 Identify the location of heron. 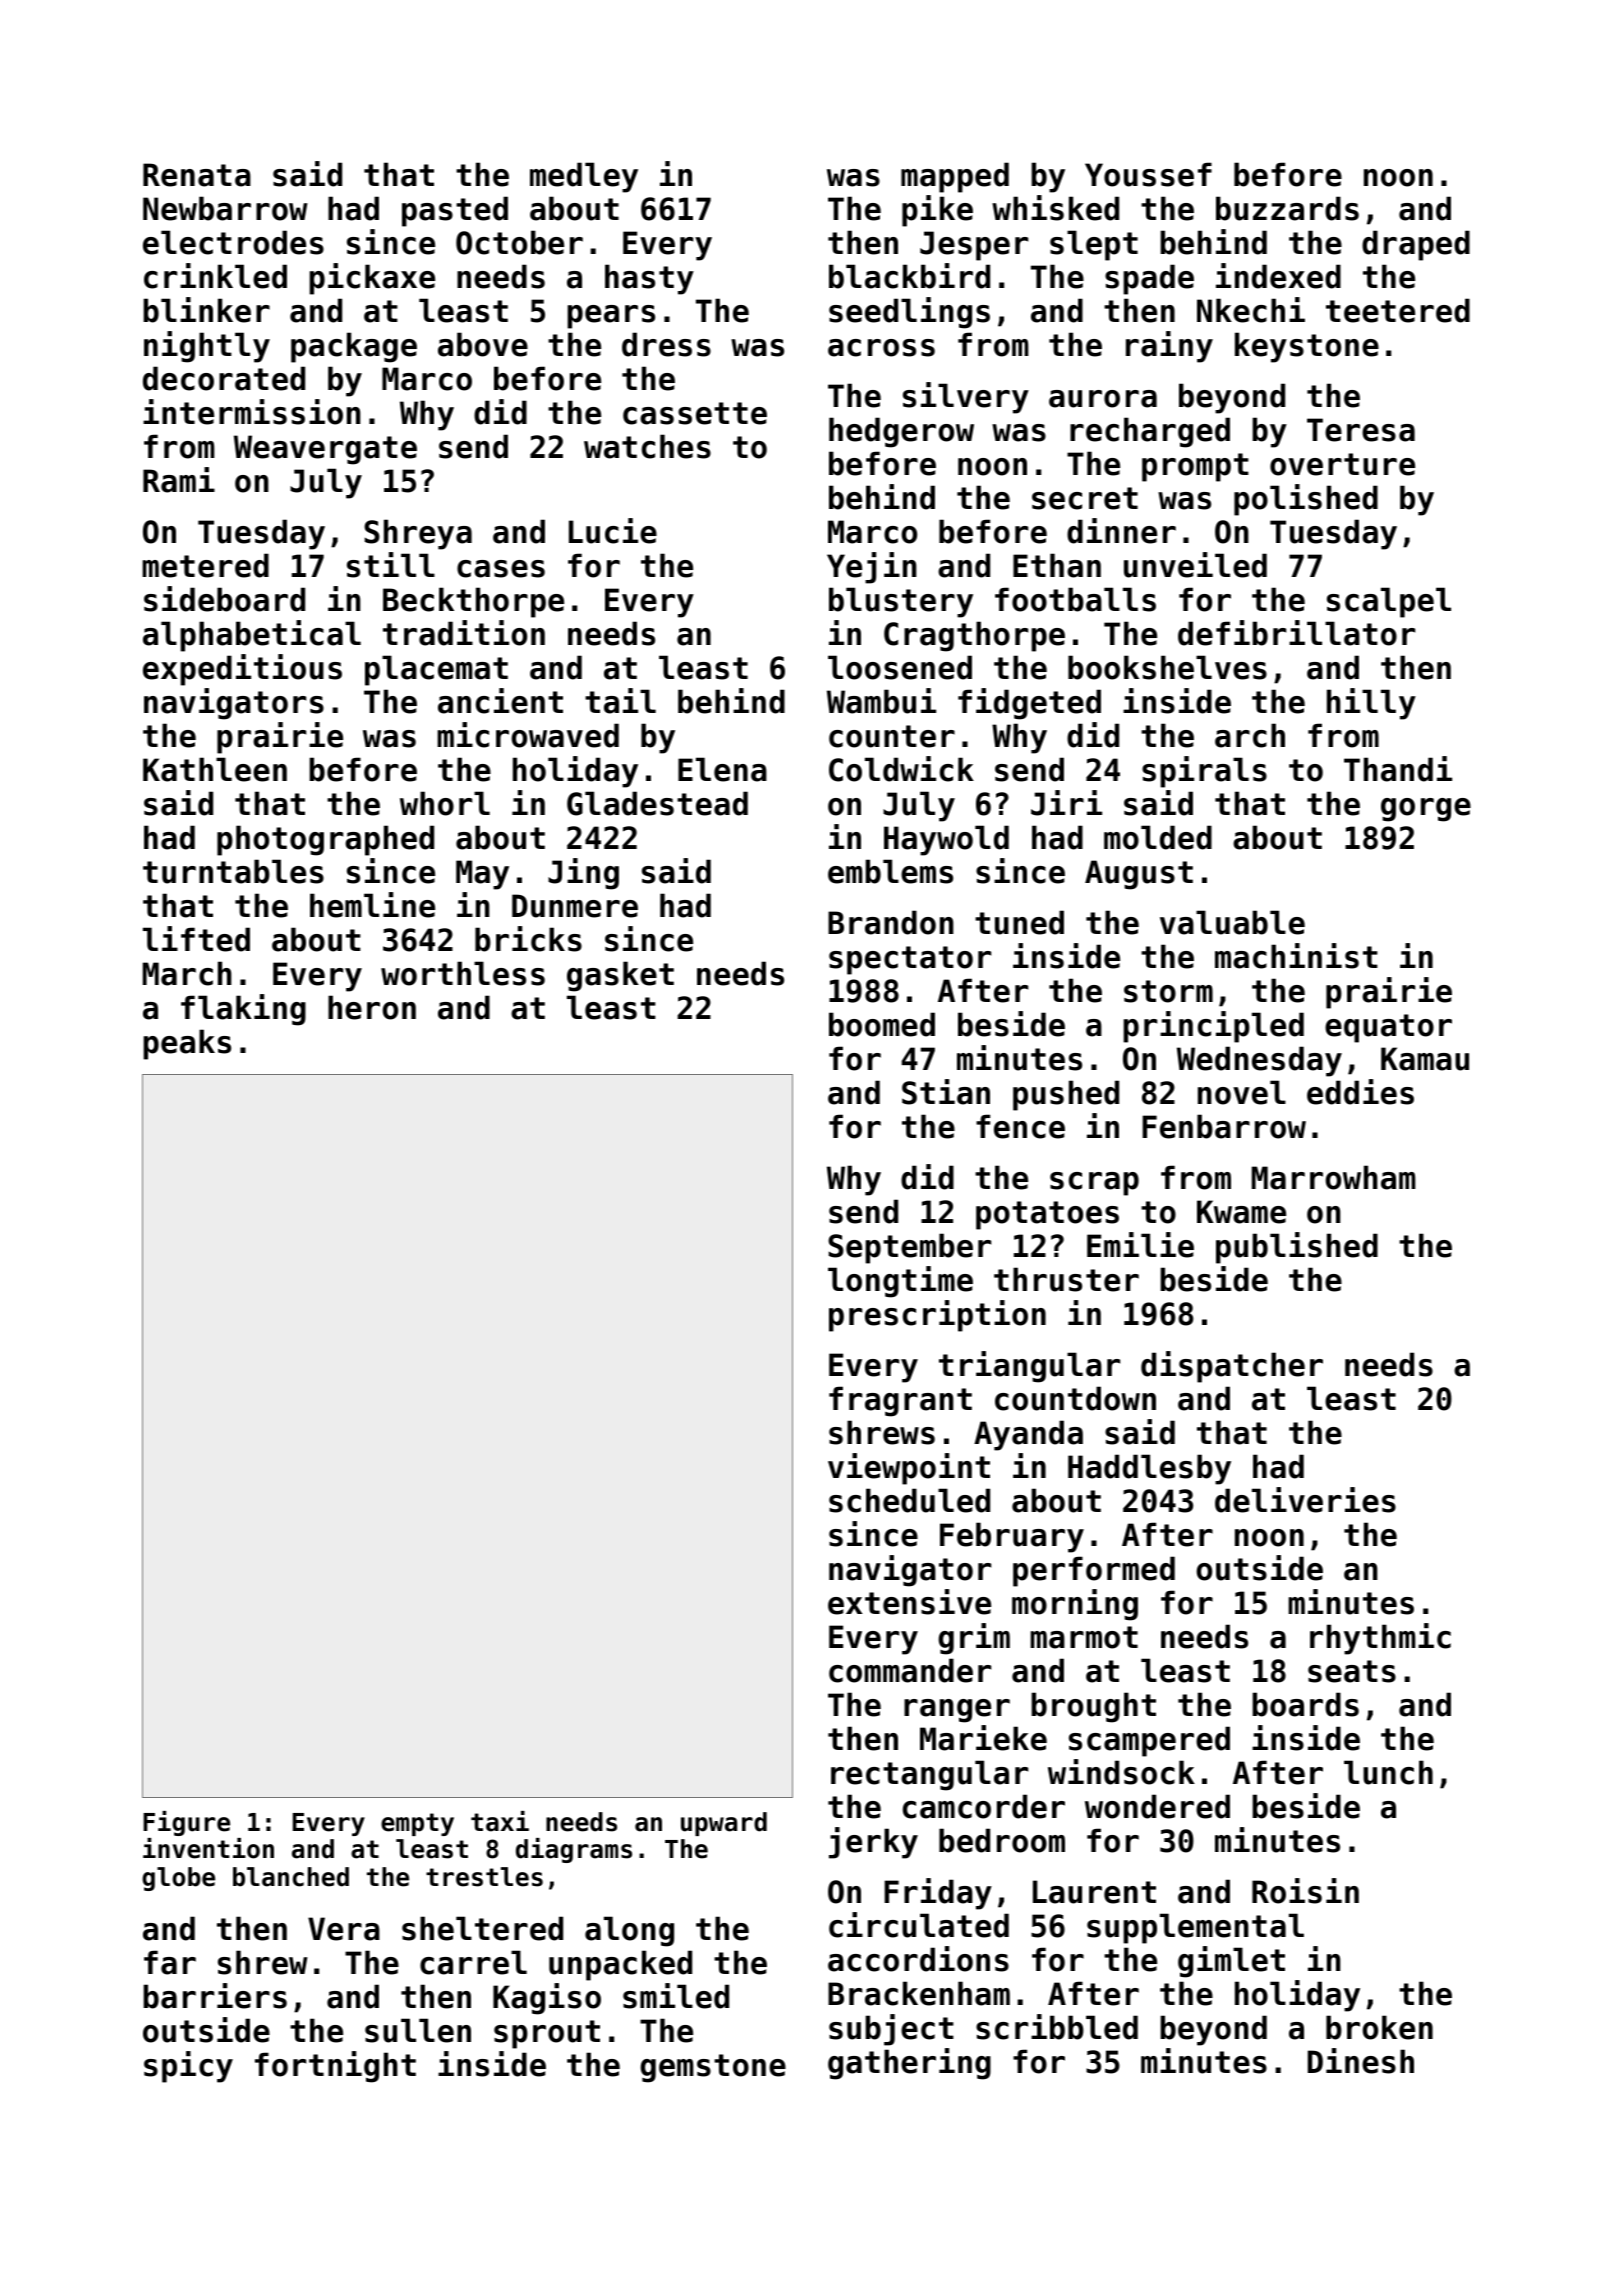
(372, 1007).
